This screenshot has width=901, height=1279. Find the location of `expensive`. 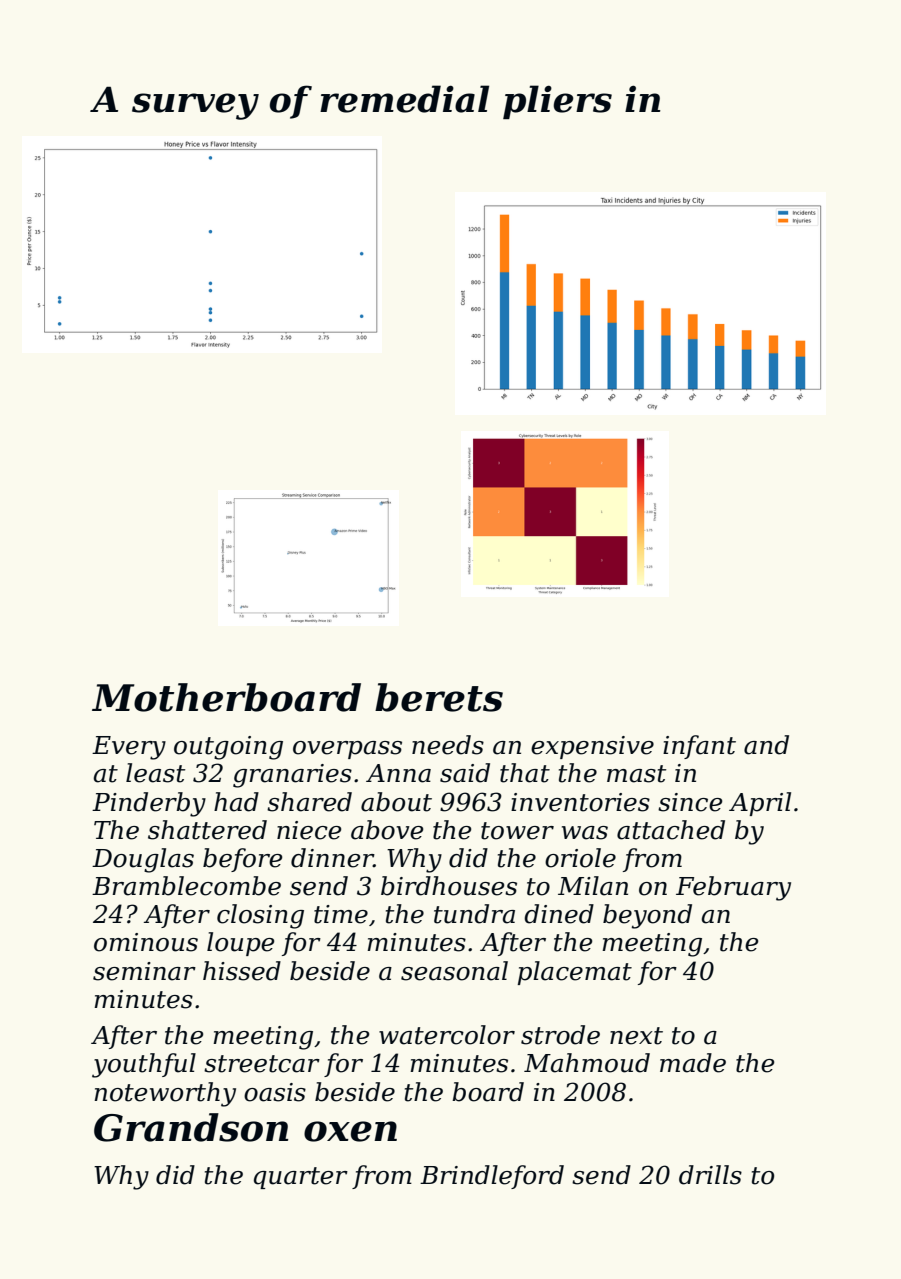

expensive is located at coordinates (592, 747).
